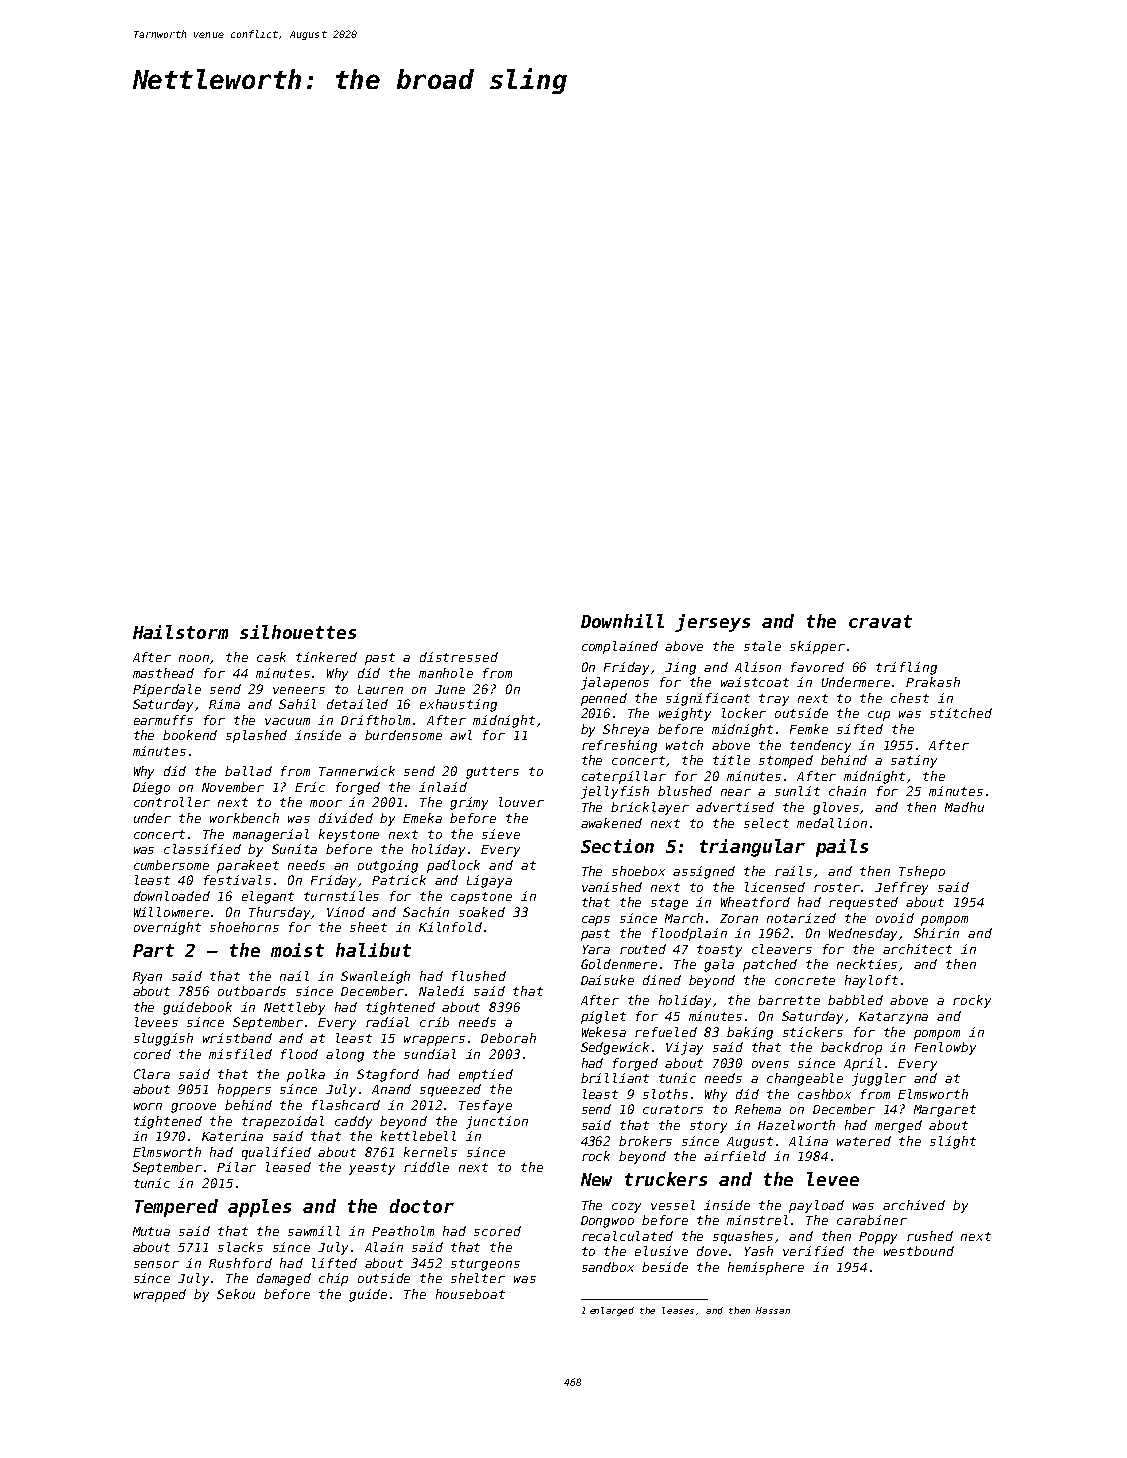  Describe the element at coordinates (240, 1263) in the image. I see `Rushford` at that location.
